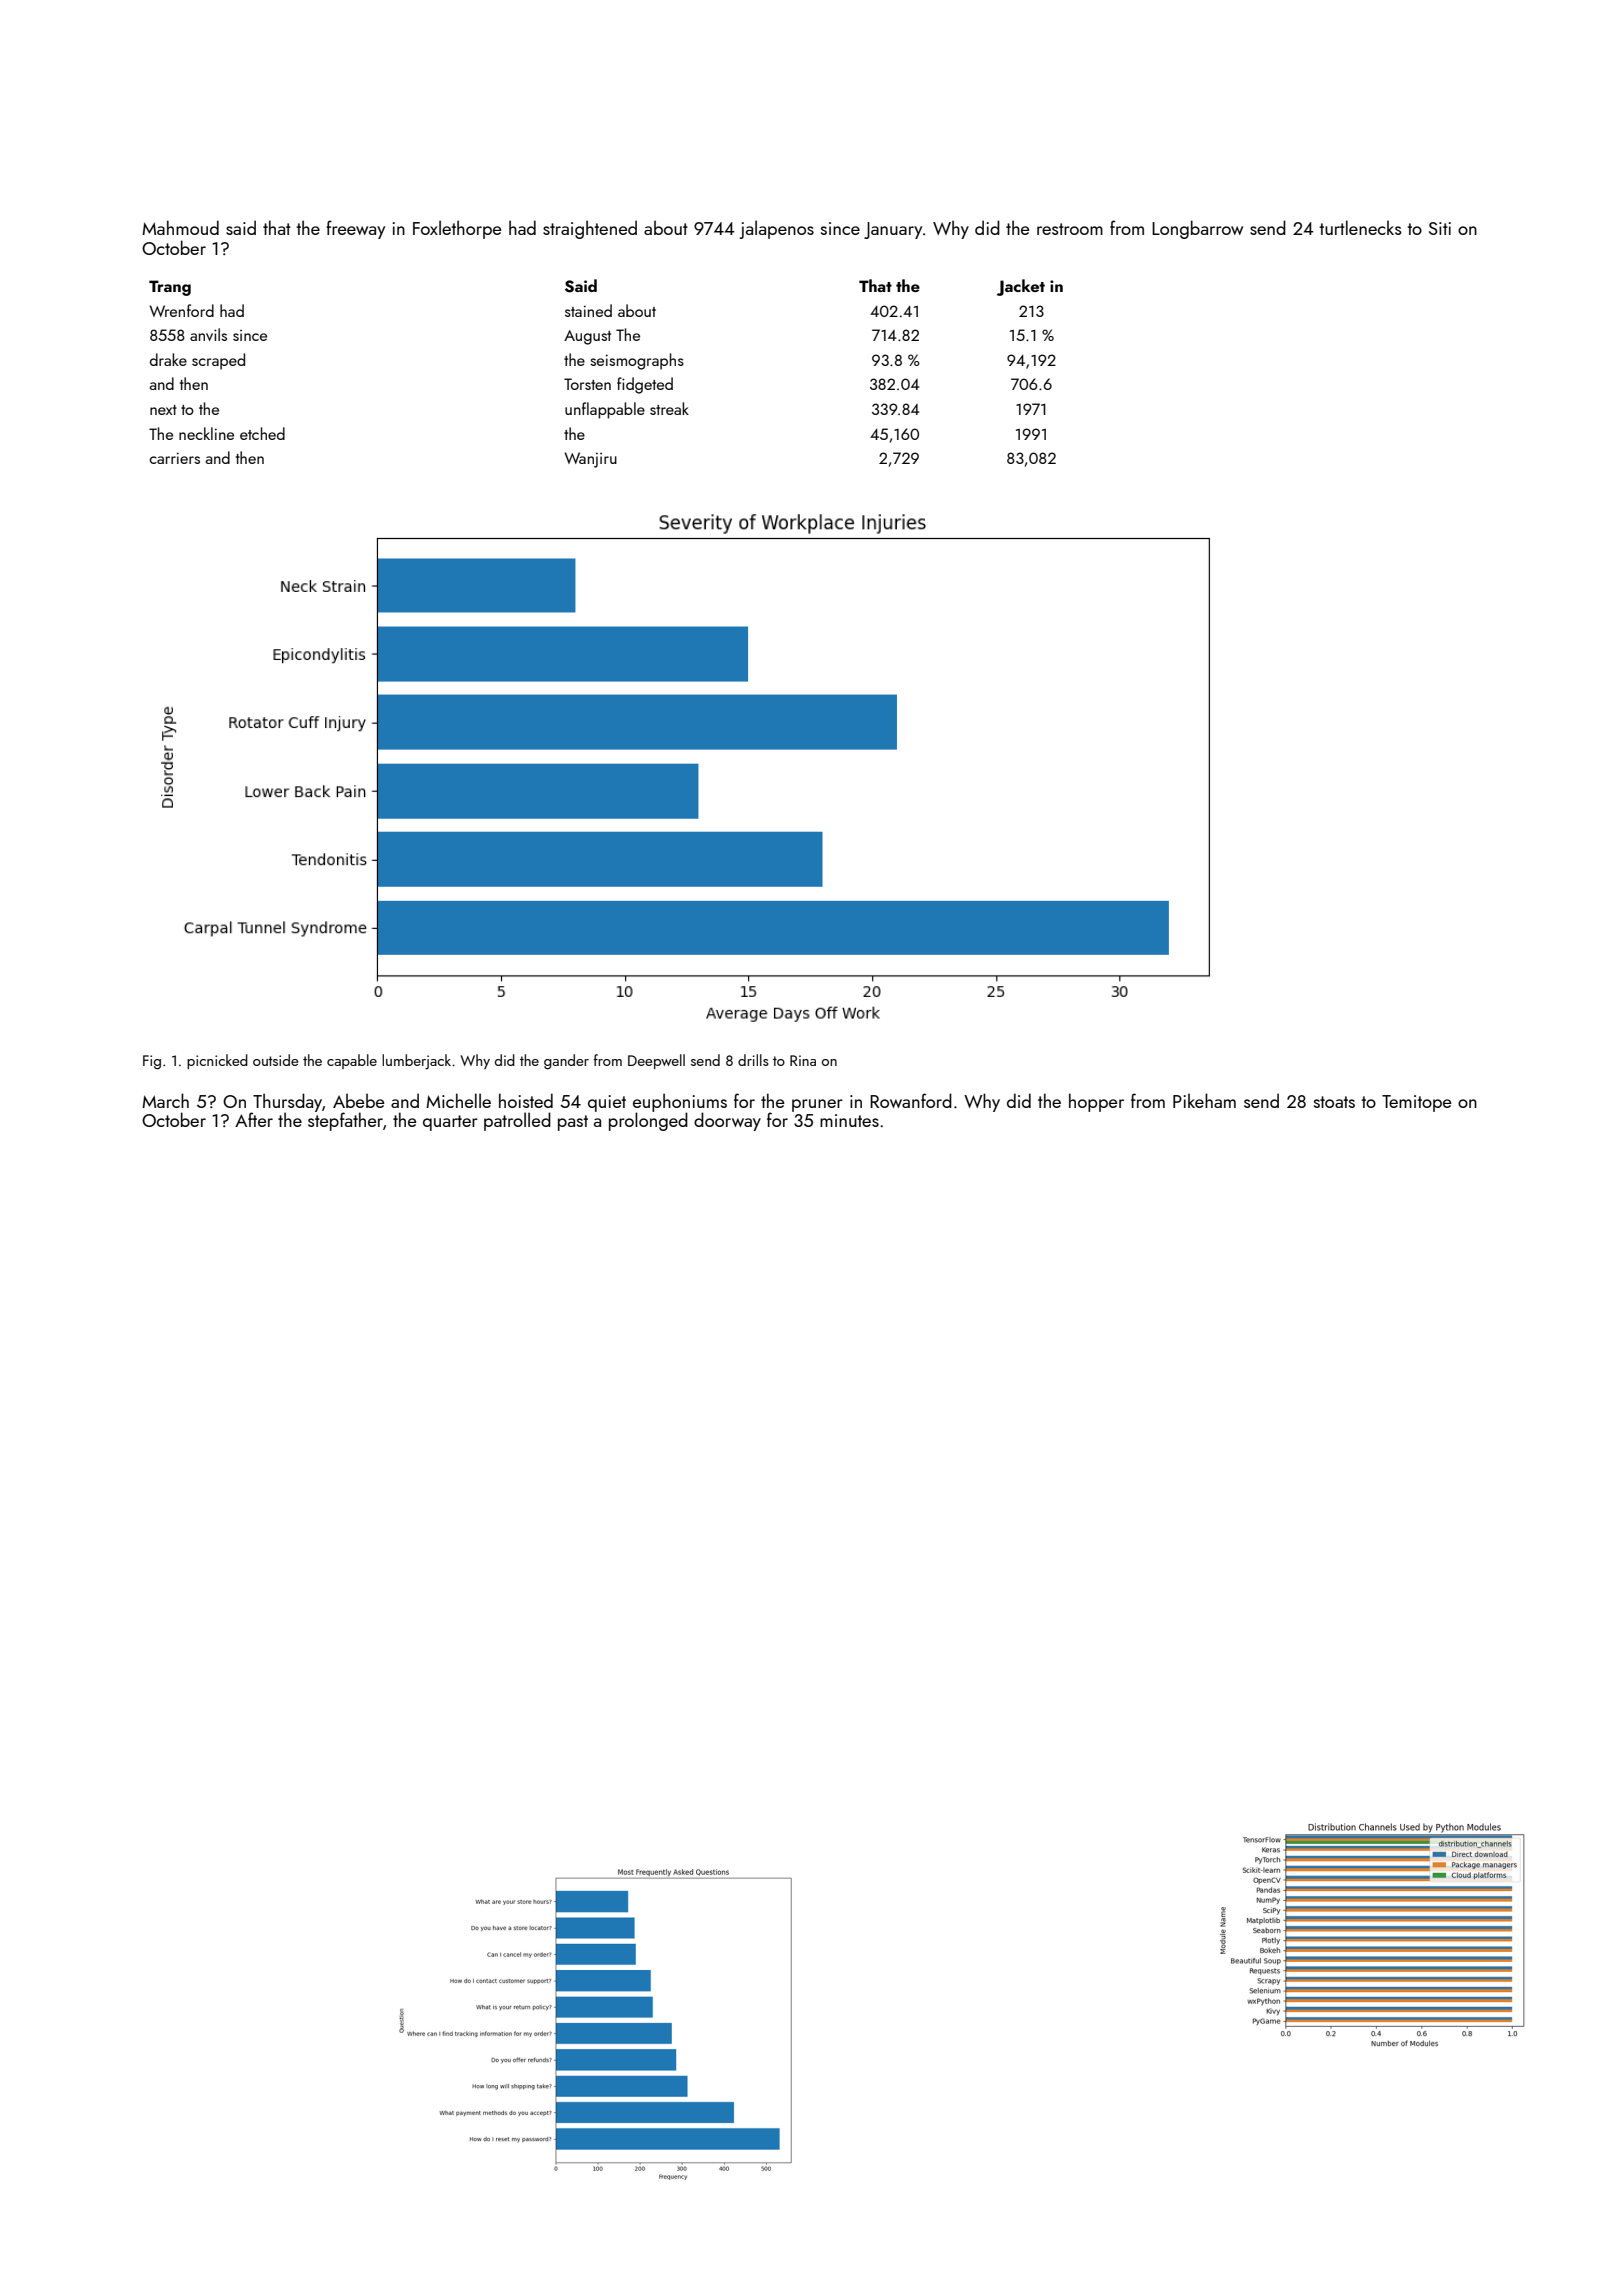 The height and width of the screenshot is (2292, 1620). I want to click on Wanjiru, so click(590, 460).
